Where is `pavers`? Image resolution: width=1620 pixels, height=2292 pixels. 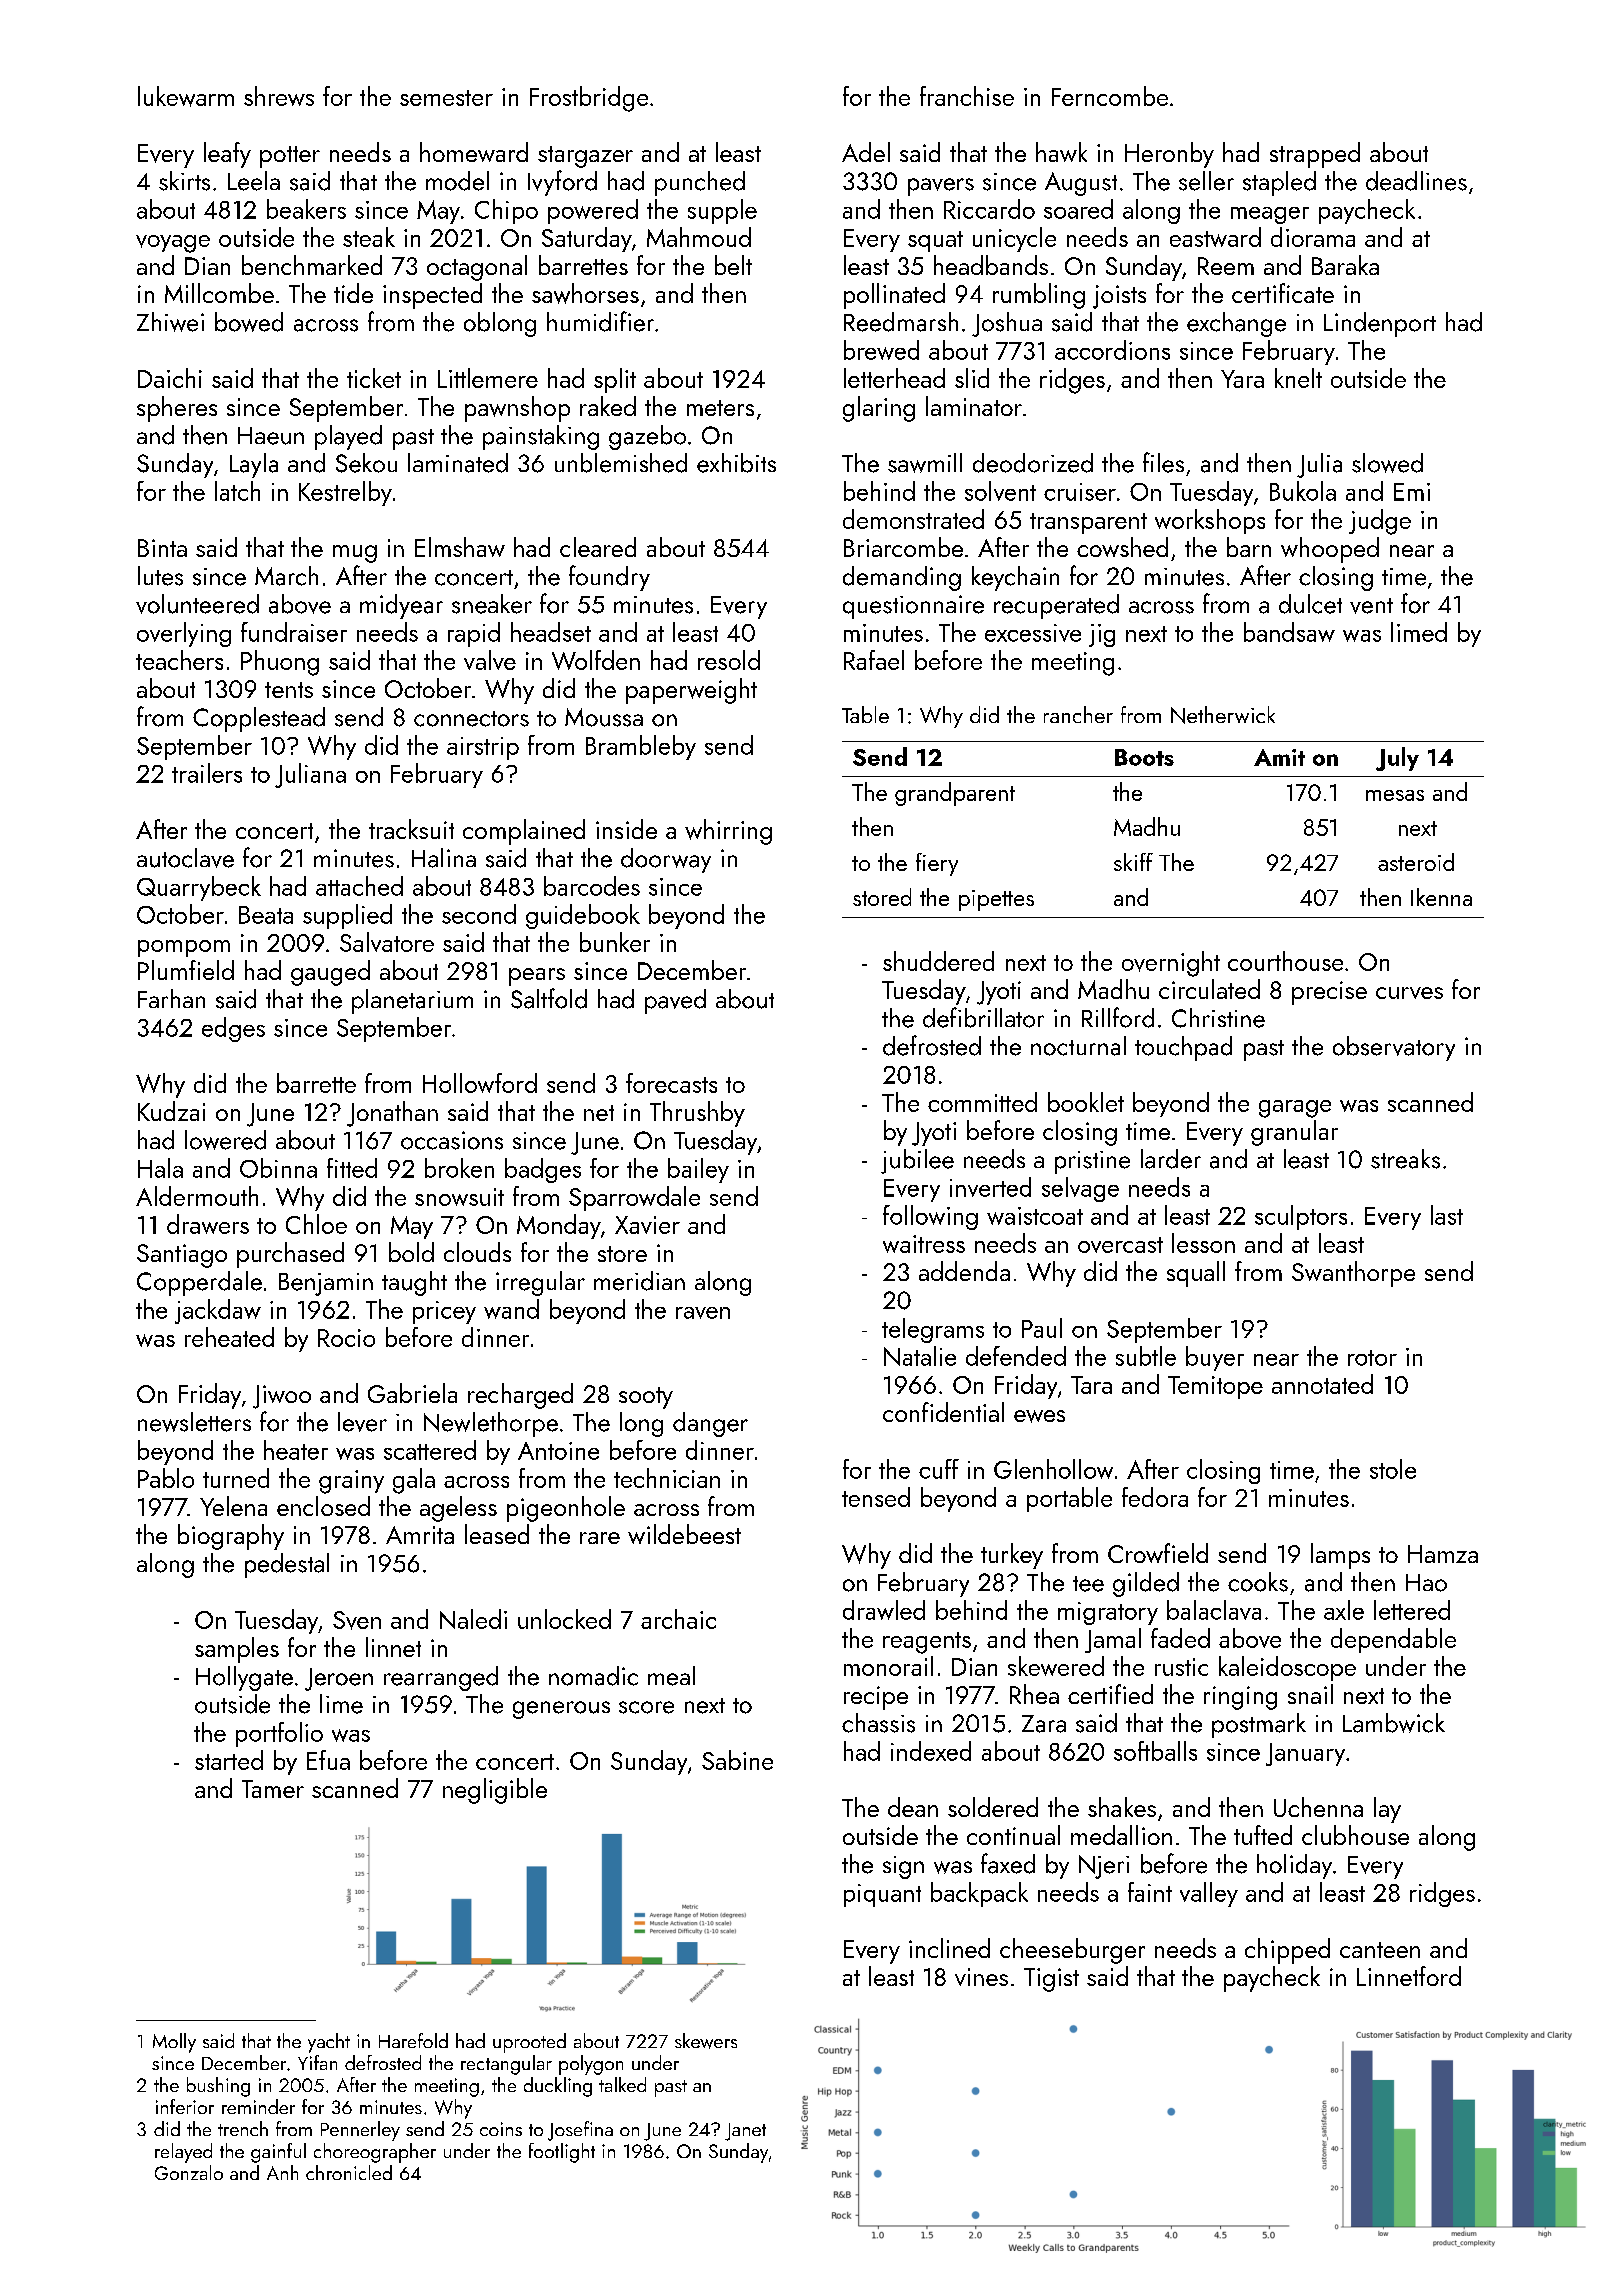 pavers is located at coordinates (941, 187).
